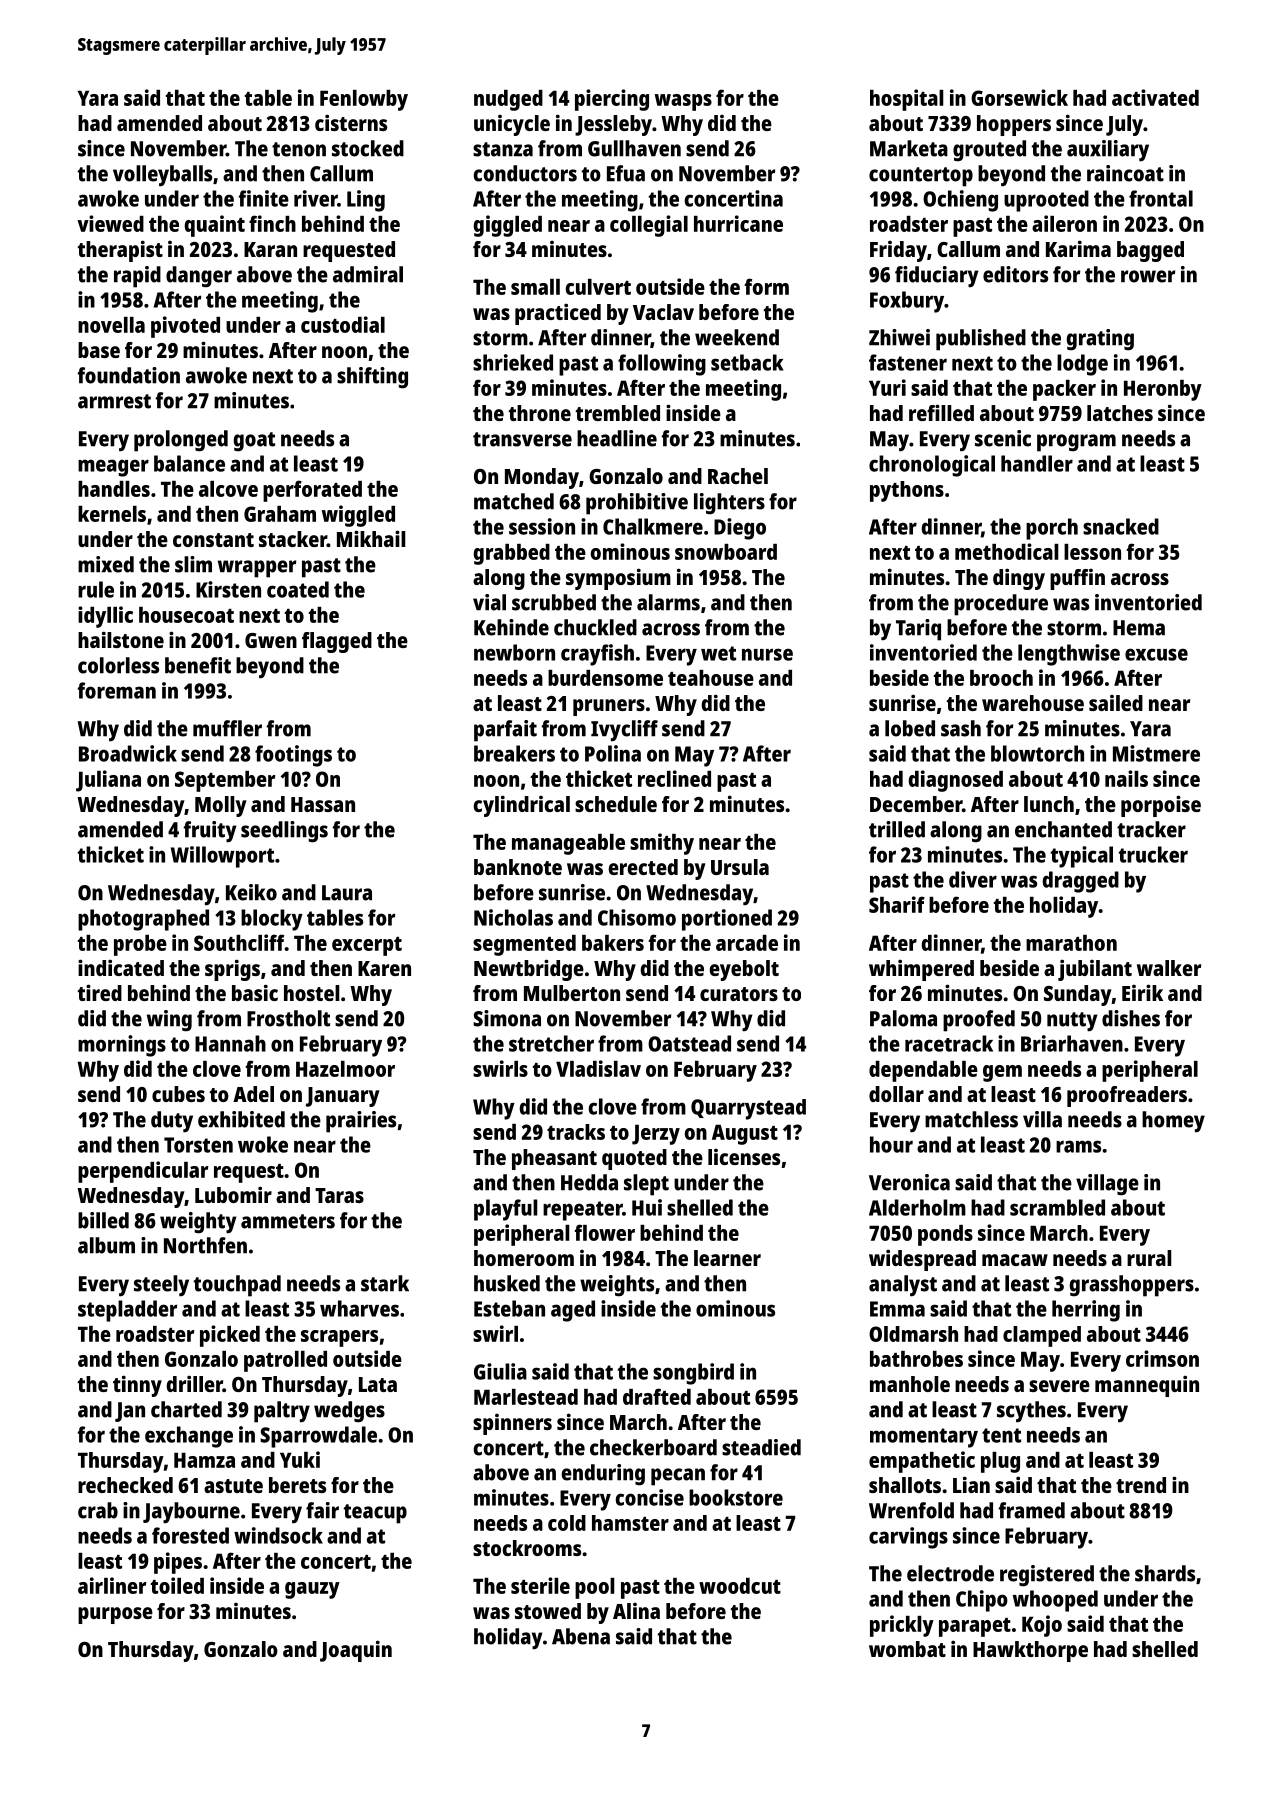 The height and width of the image is (1815, 1283). What do you see at coordinates (626, 173) in the image?
I see `Efua` at bounding box center [626, 173].
